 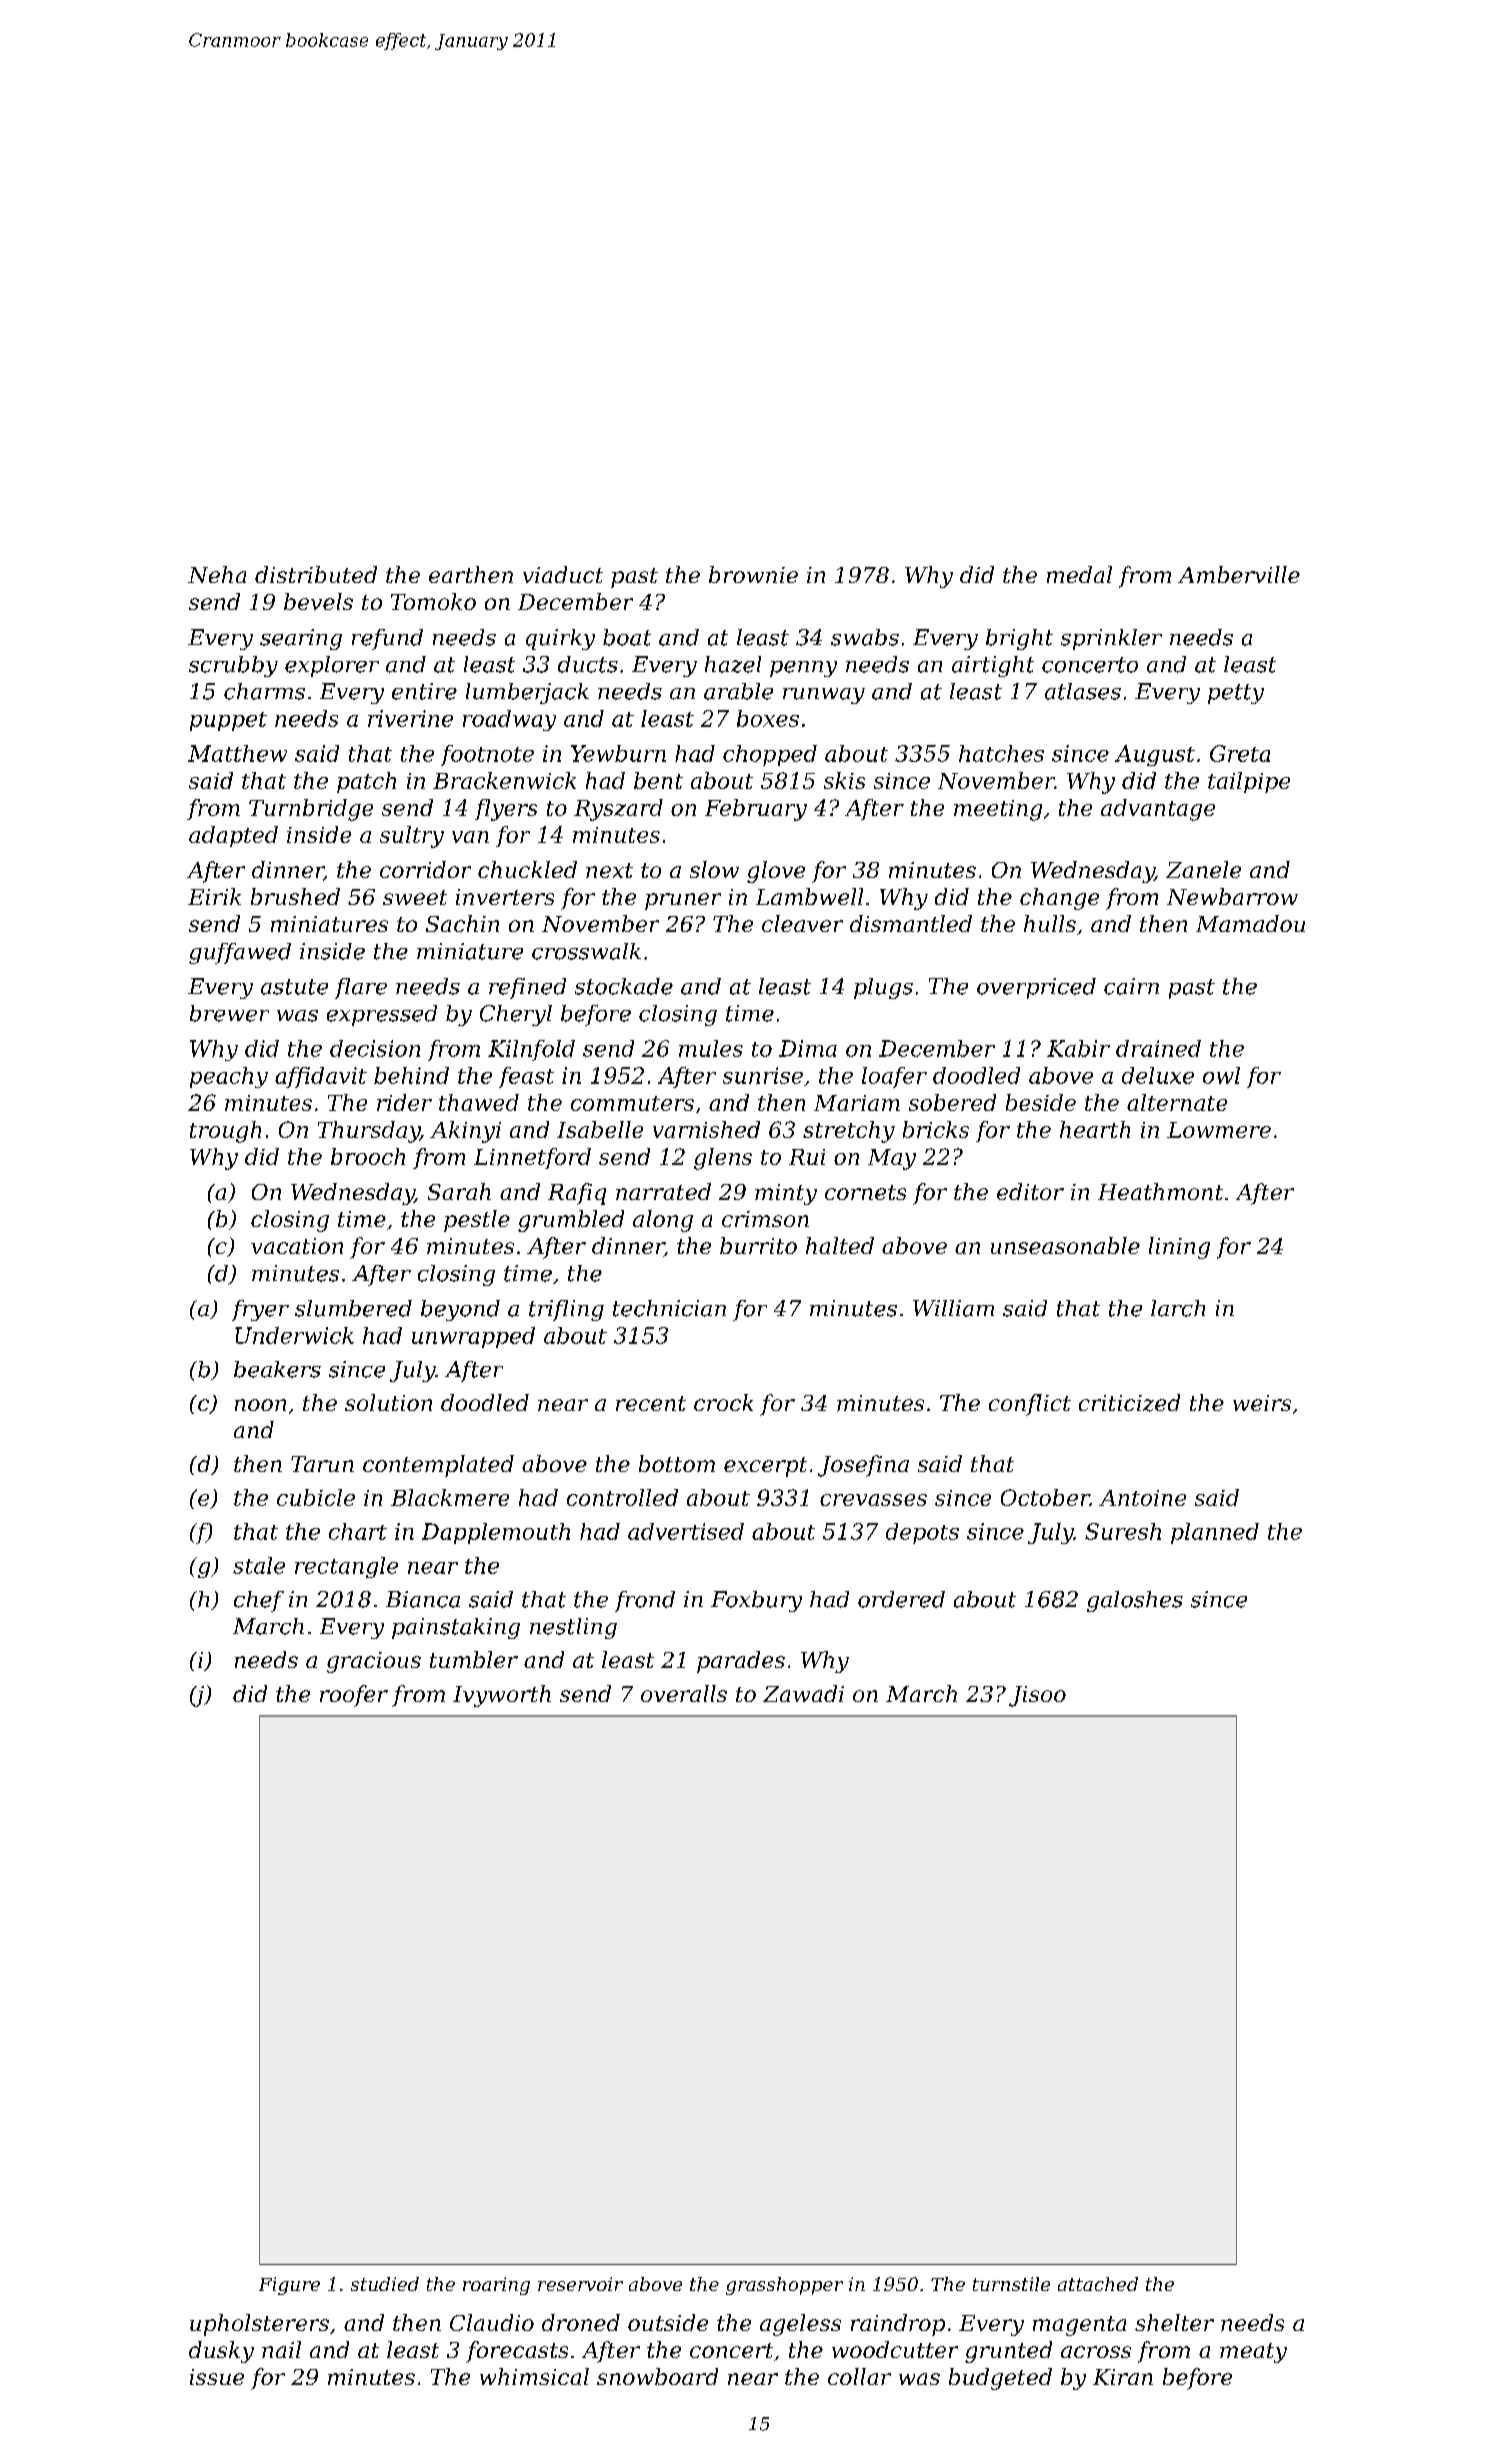 What do you see at coordinates (225, 1132) in the page?
I see `trough` at bounding box center [225, 1132].
